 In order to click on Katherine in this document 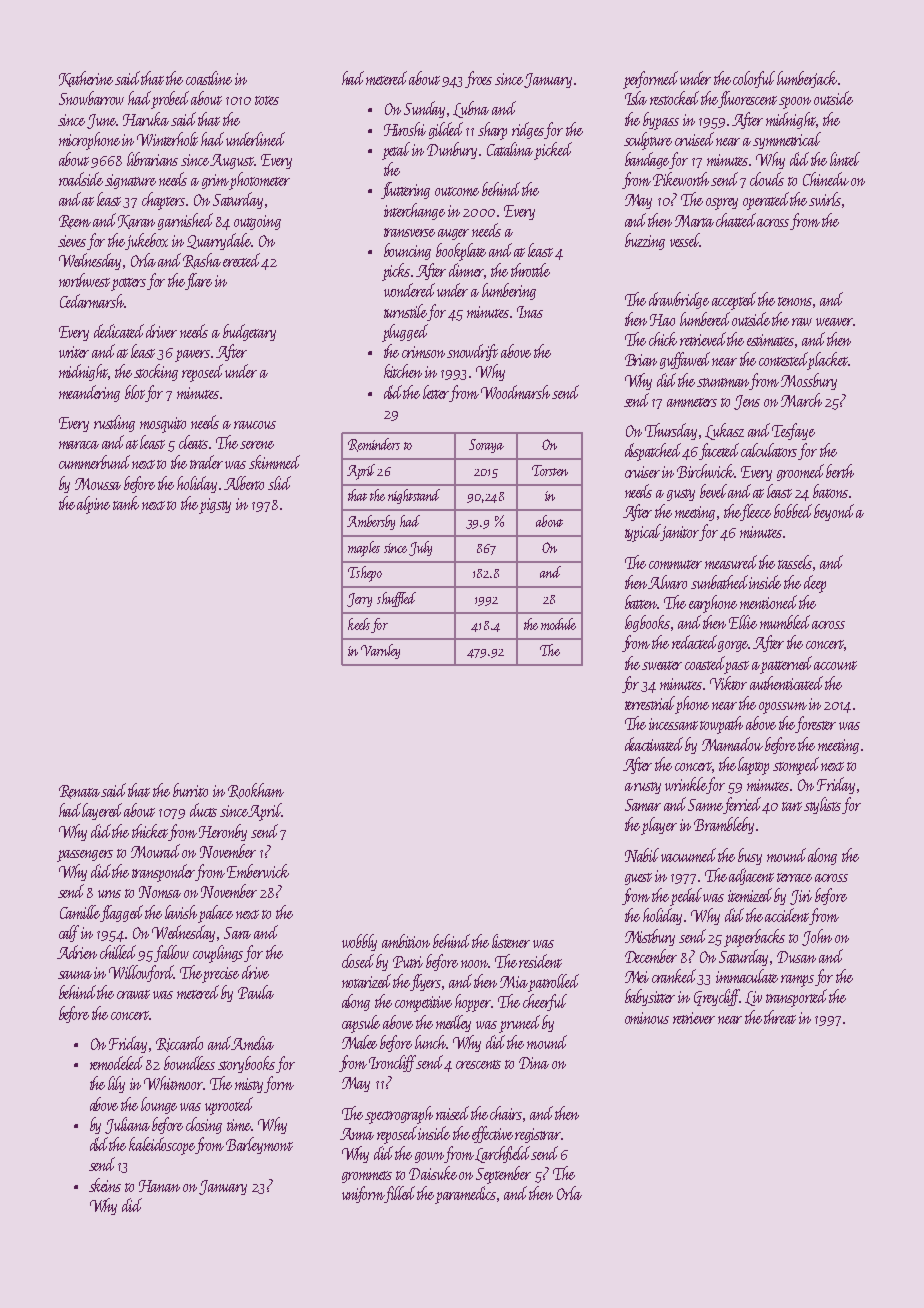, I will do `click(86, 79)`.
